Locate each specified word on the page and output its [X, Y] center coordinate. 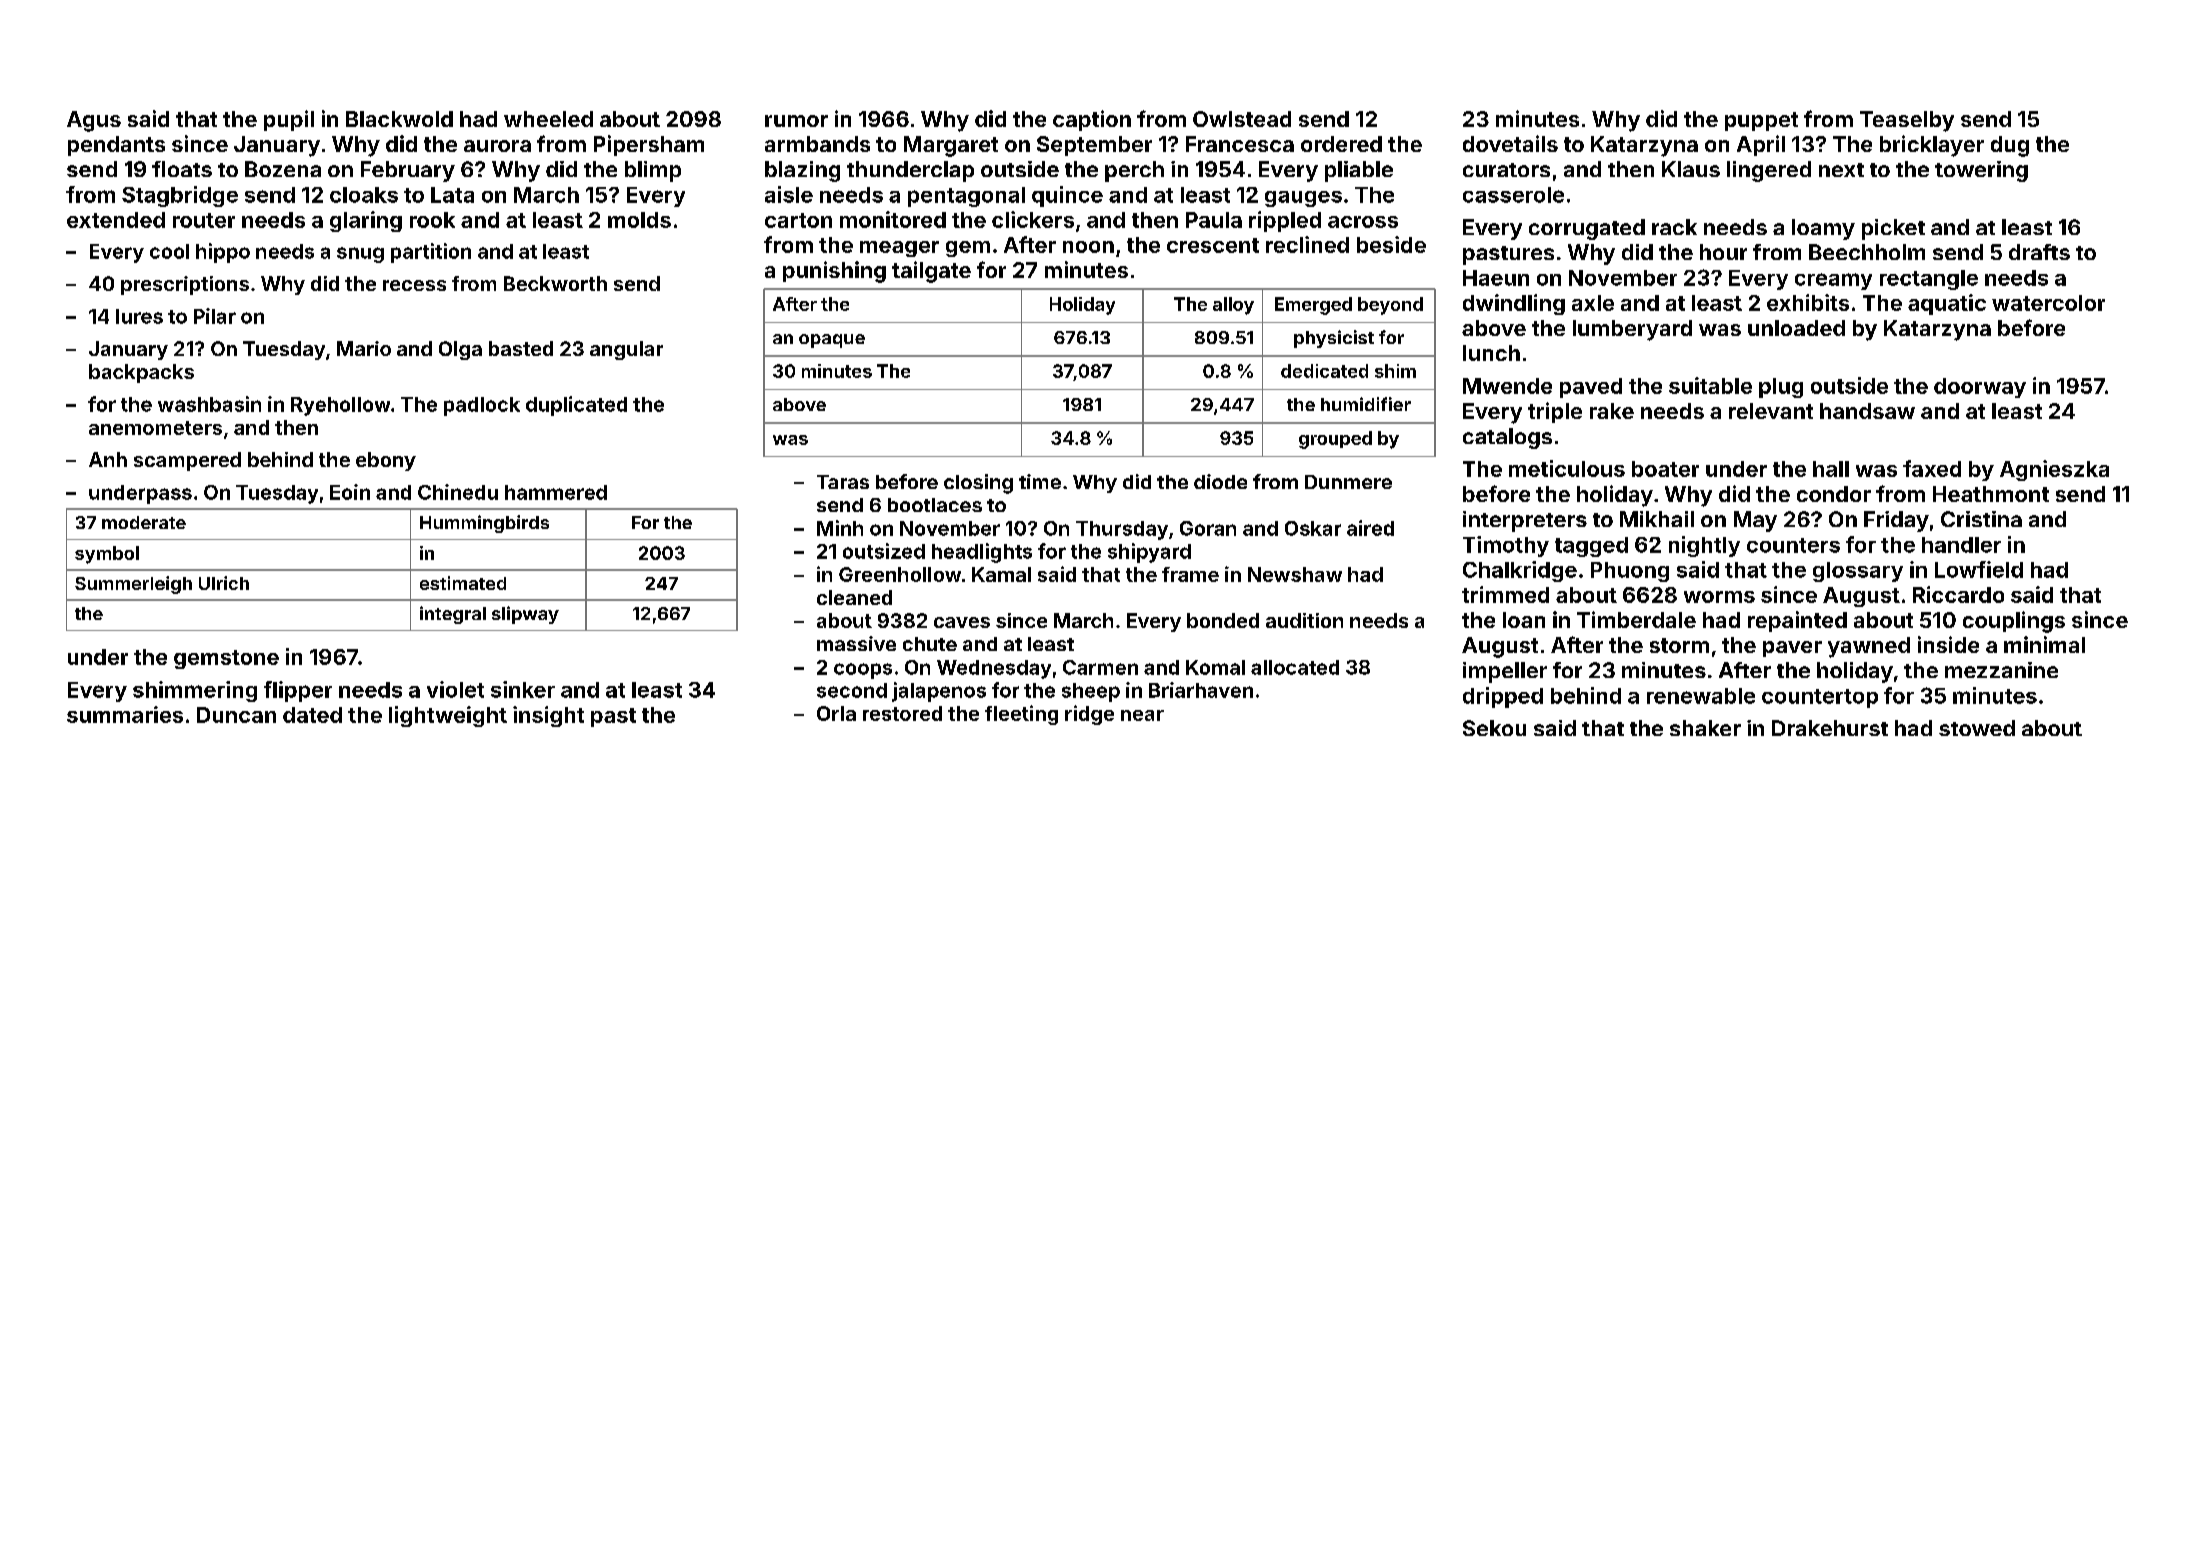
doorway [1980, 388]
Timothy [1506, 546]
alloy [1233, 306]
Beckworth [555, 283]
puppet [1761, 121]
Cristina [1981, 519]
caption [1092, 120]
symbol [107, 555]
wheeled [548, 119]
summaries [125, 714]
